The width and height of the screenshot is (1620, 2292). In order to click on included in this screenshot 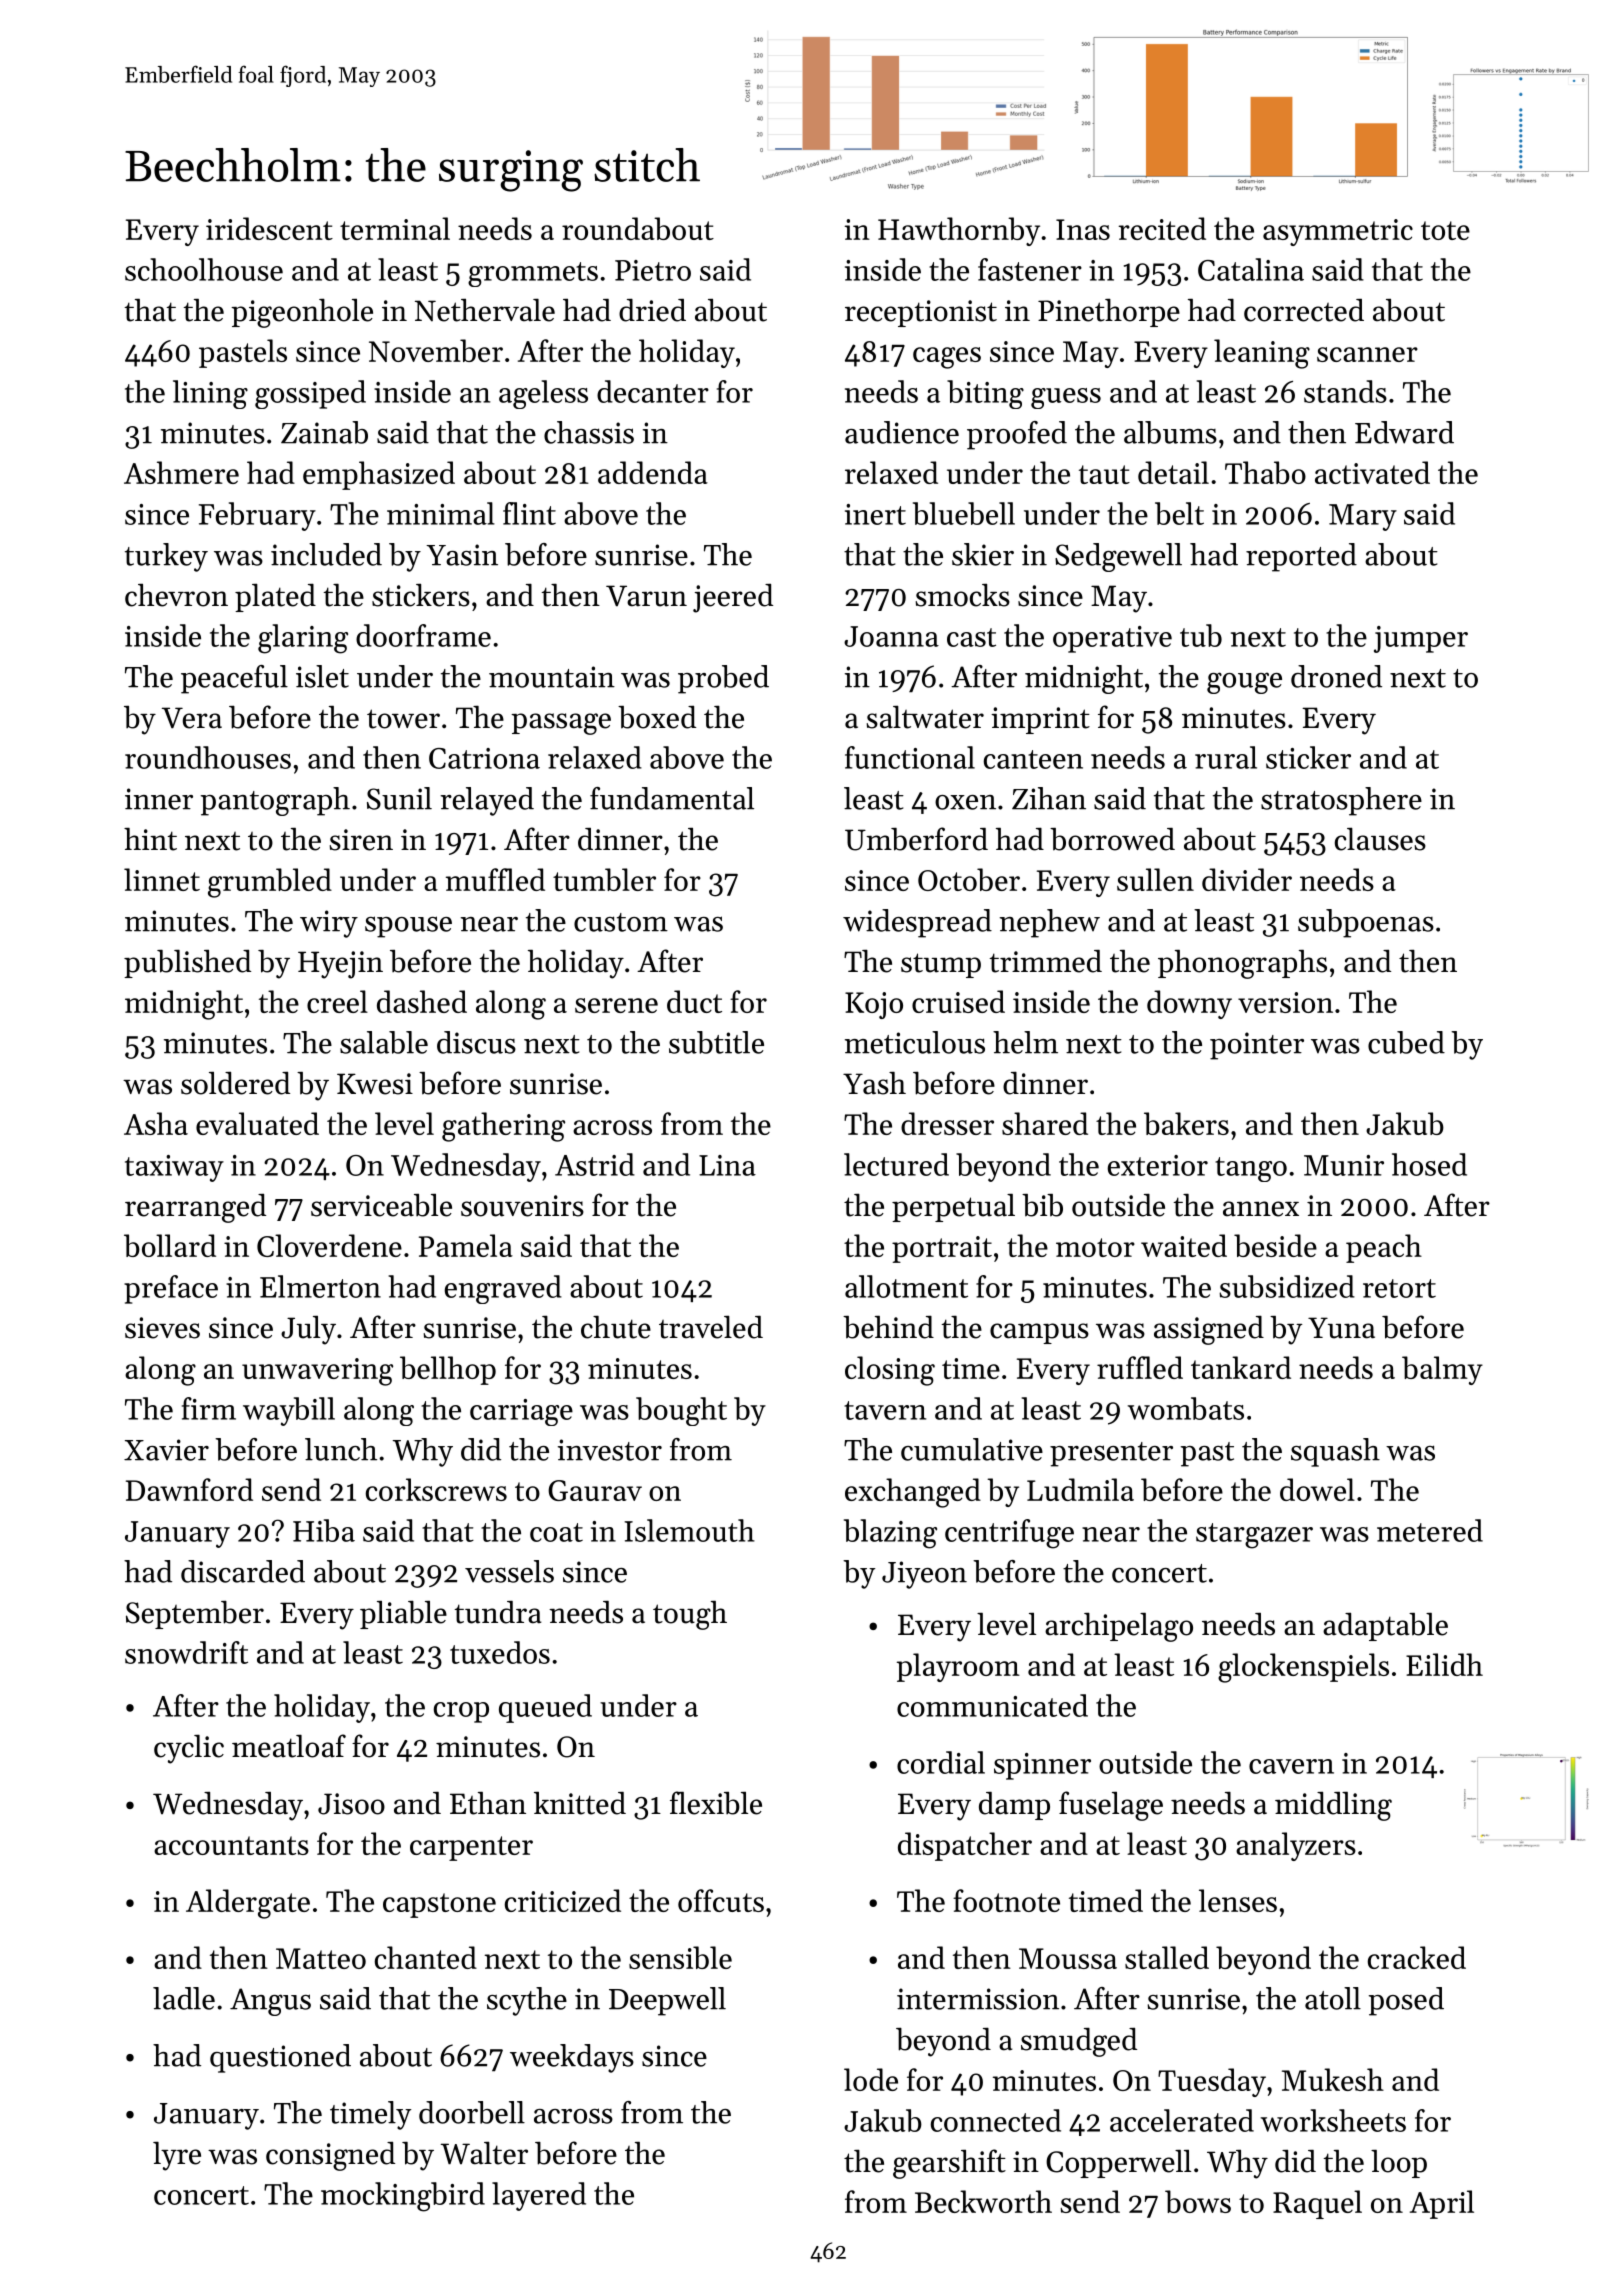, I will do `click(326, 554)`.
